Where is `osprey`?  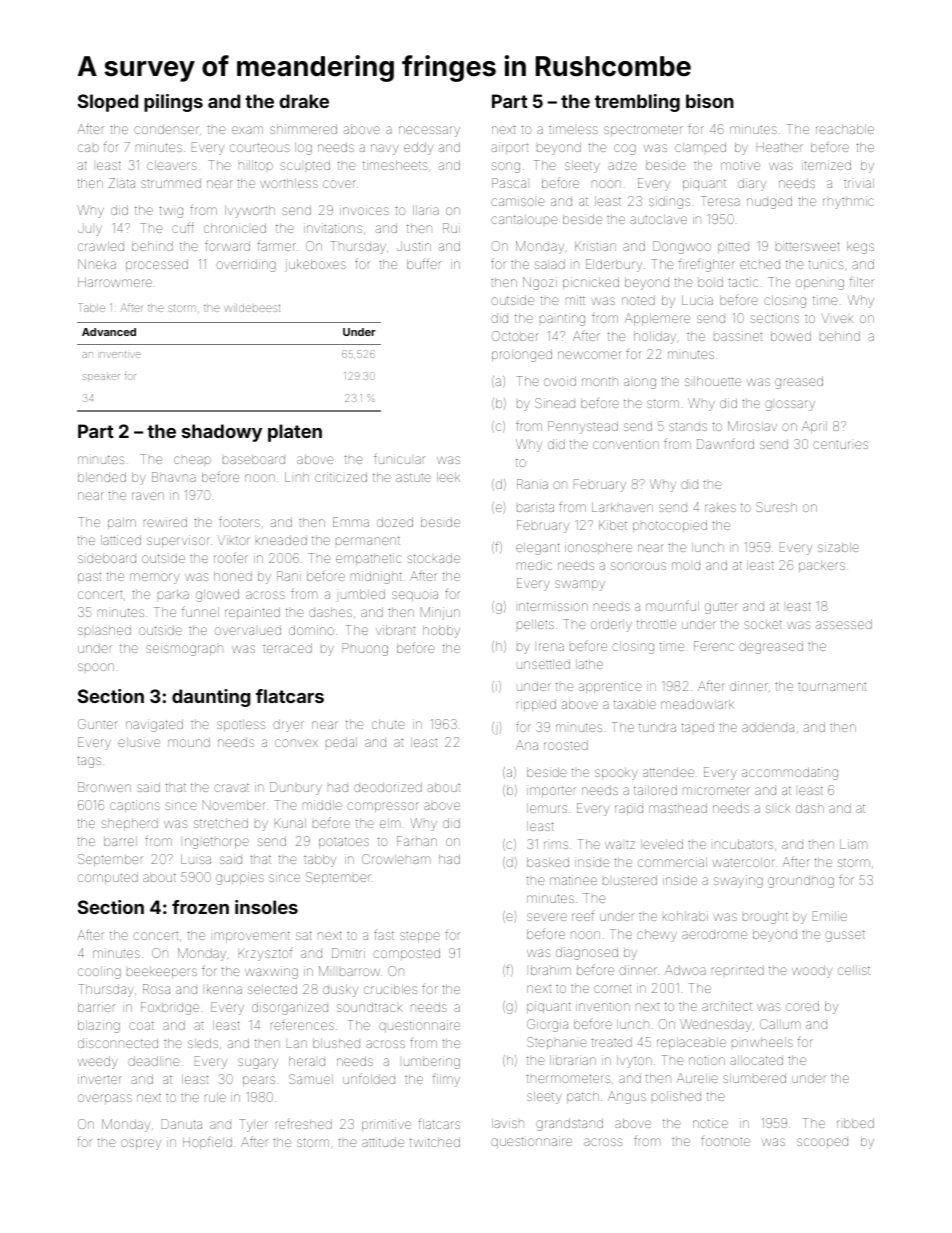
osprey is located at coordinates (141, 1144).
